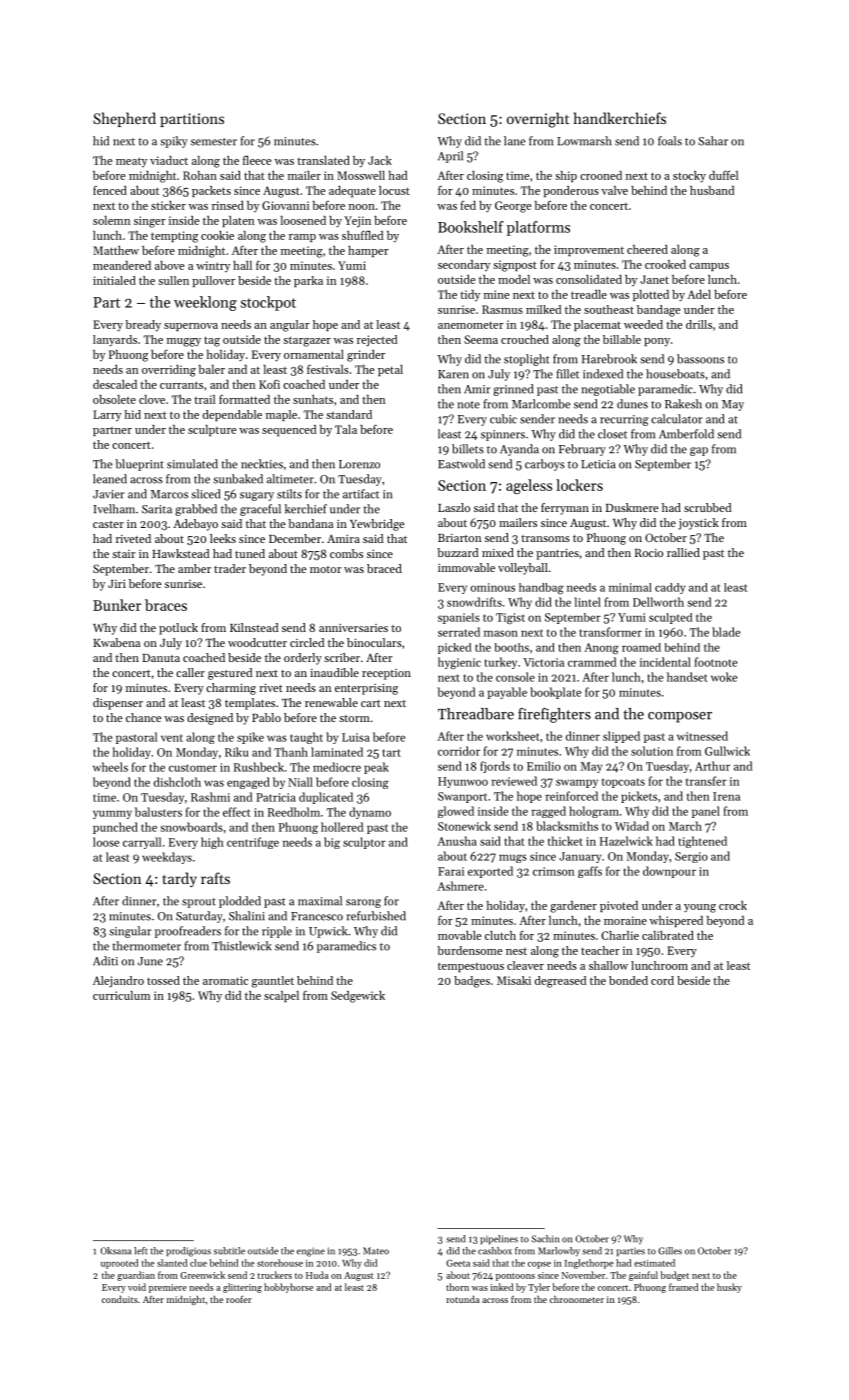  What do you see at coordinates (214, 142) in the screenshot?
I see `semester` at bounding box center [214, 142].
